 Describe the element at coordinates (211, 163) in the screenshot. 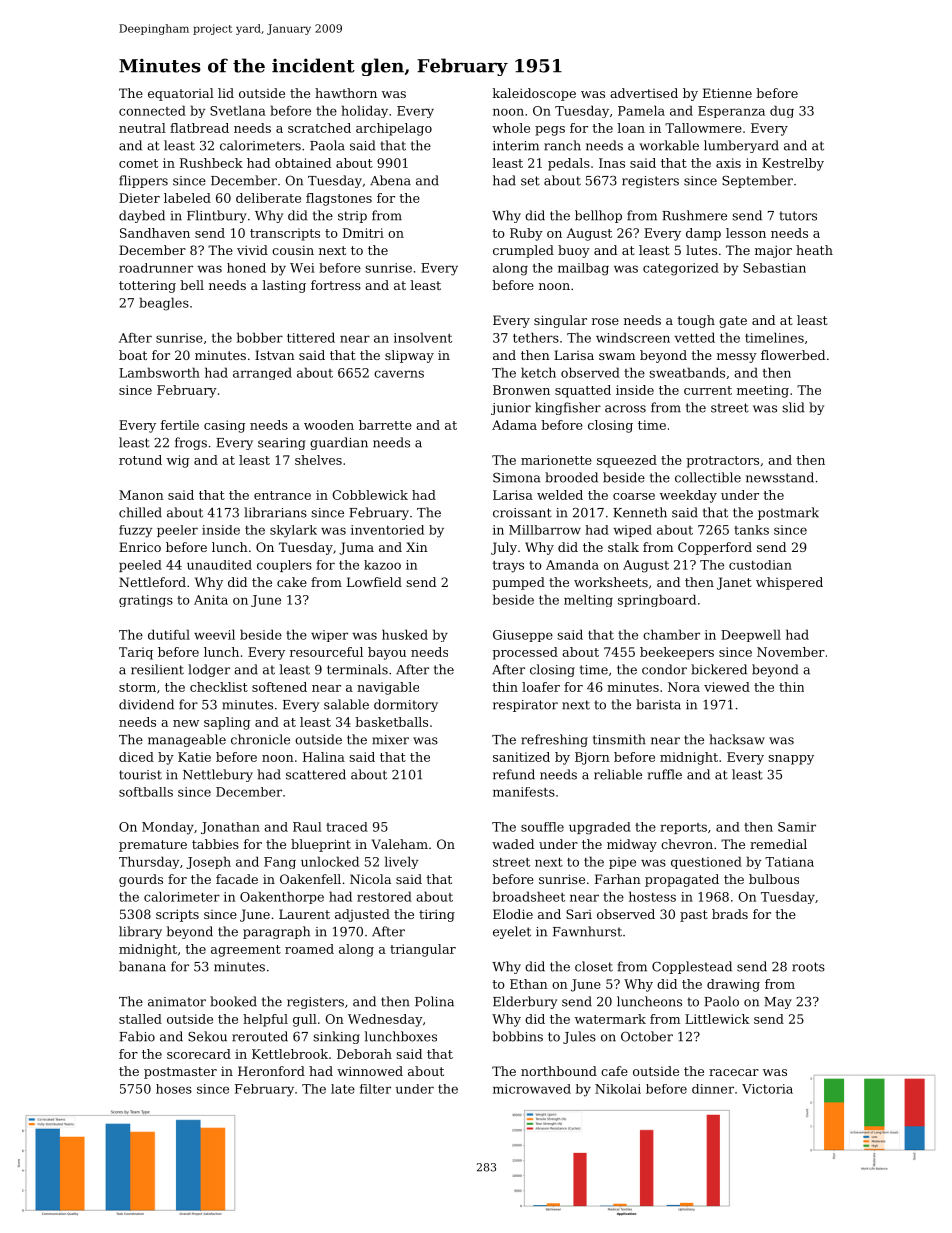

I see `Rushbeck` at that location.
